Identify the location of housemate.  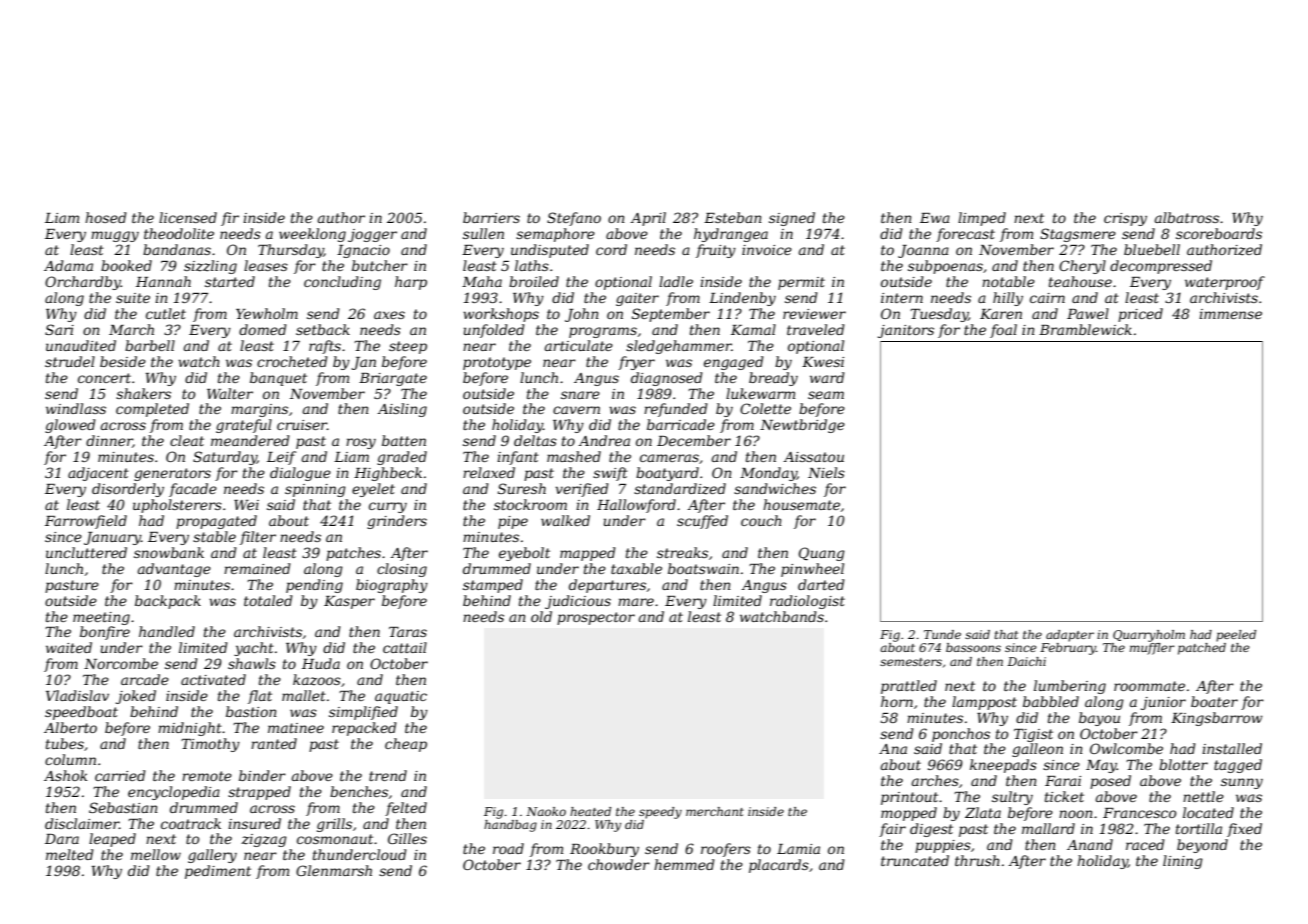
(801, 504).
